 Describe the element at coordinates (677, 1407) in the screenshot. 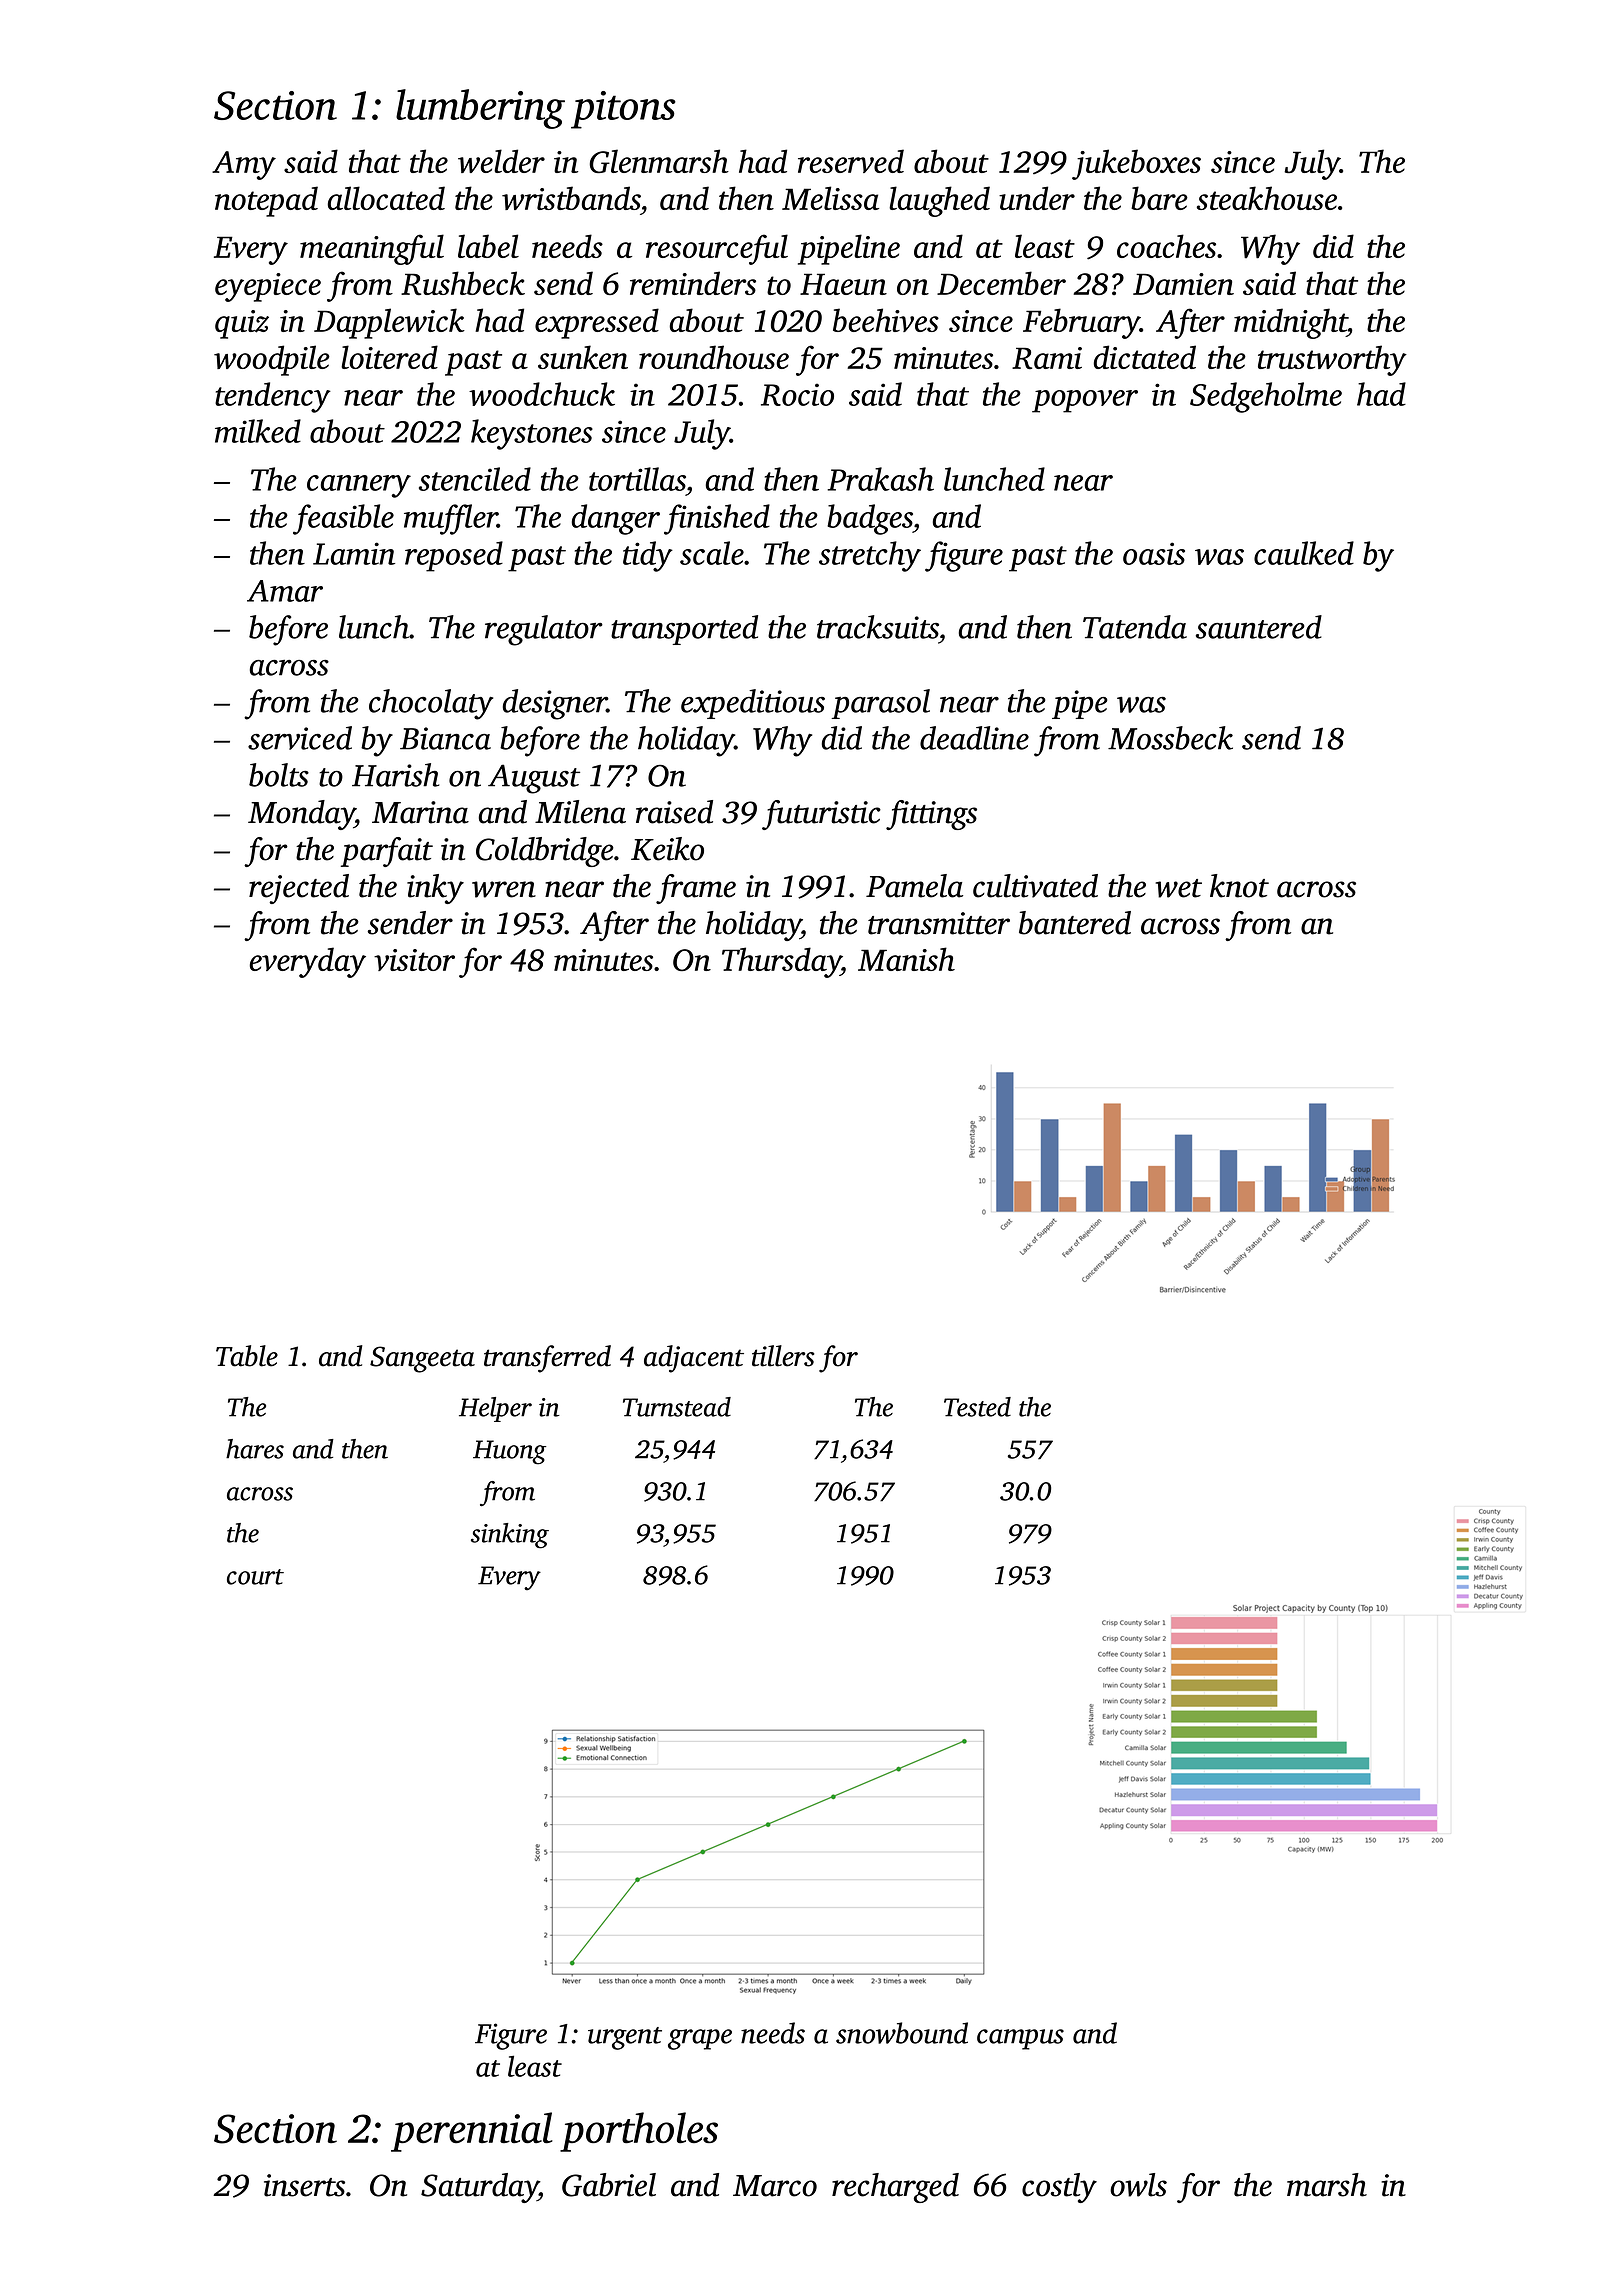

I see `Turnstead` at that location.
